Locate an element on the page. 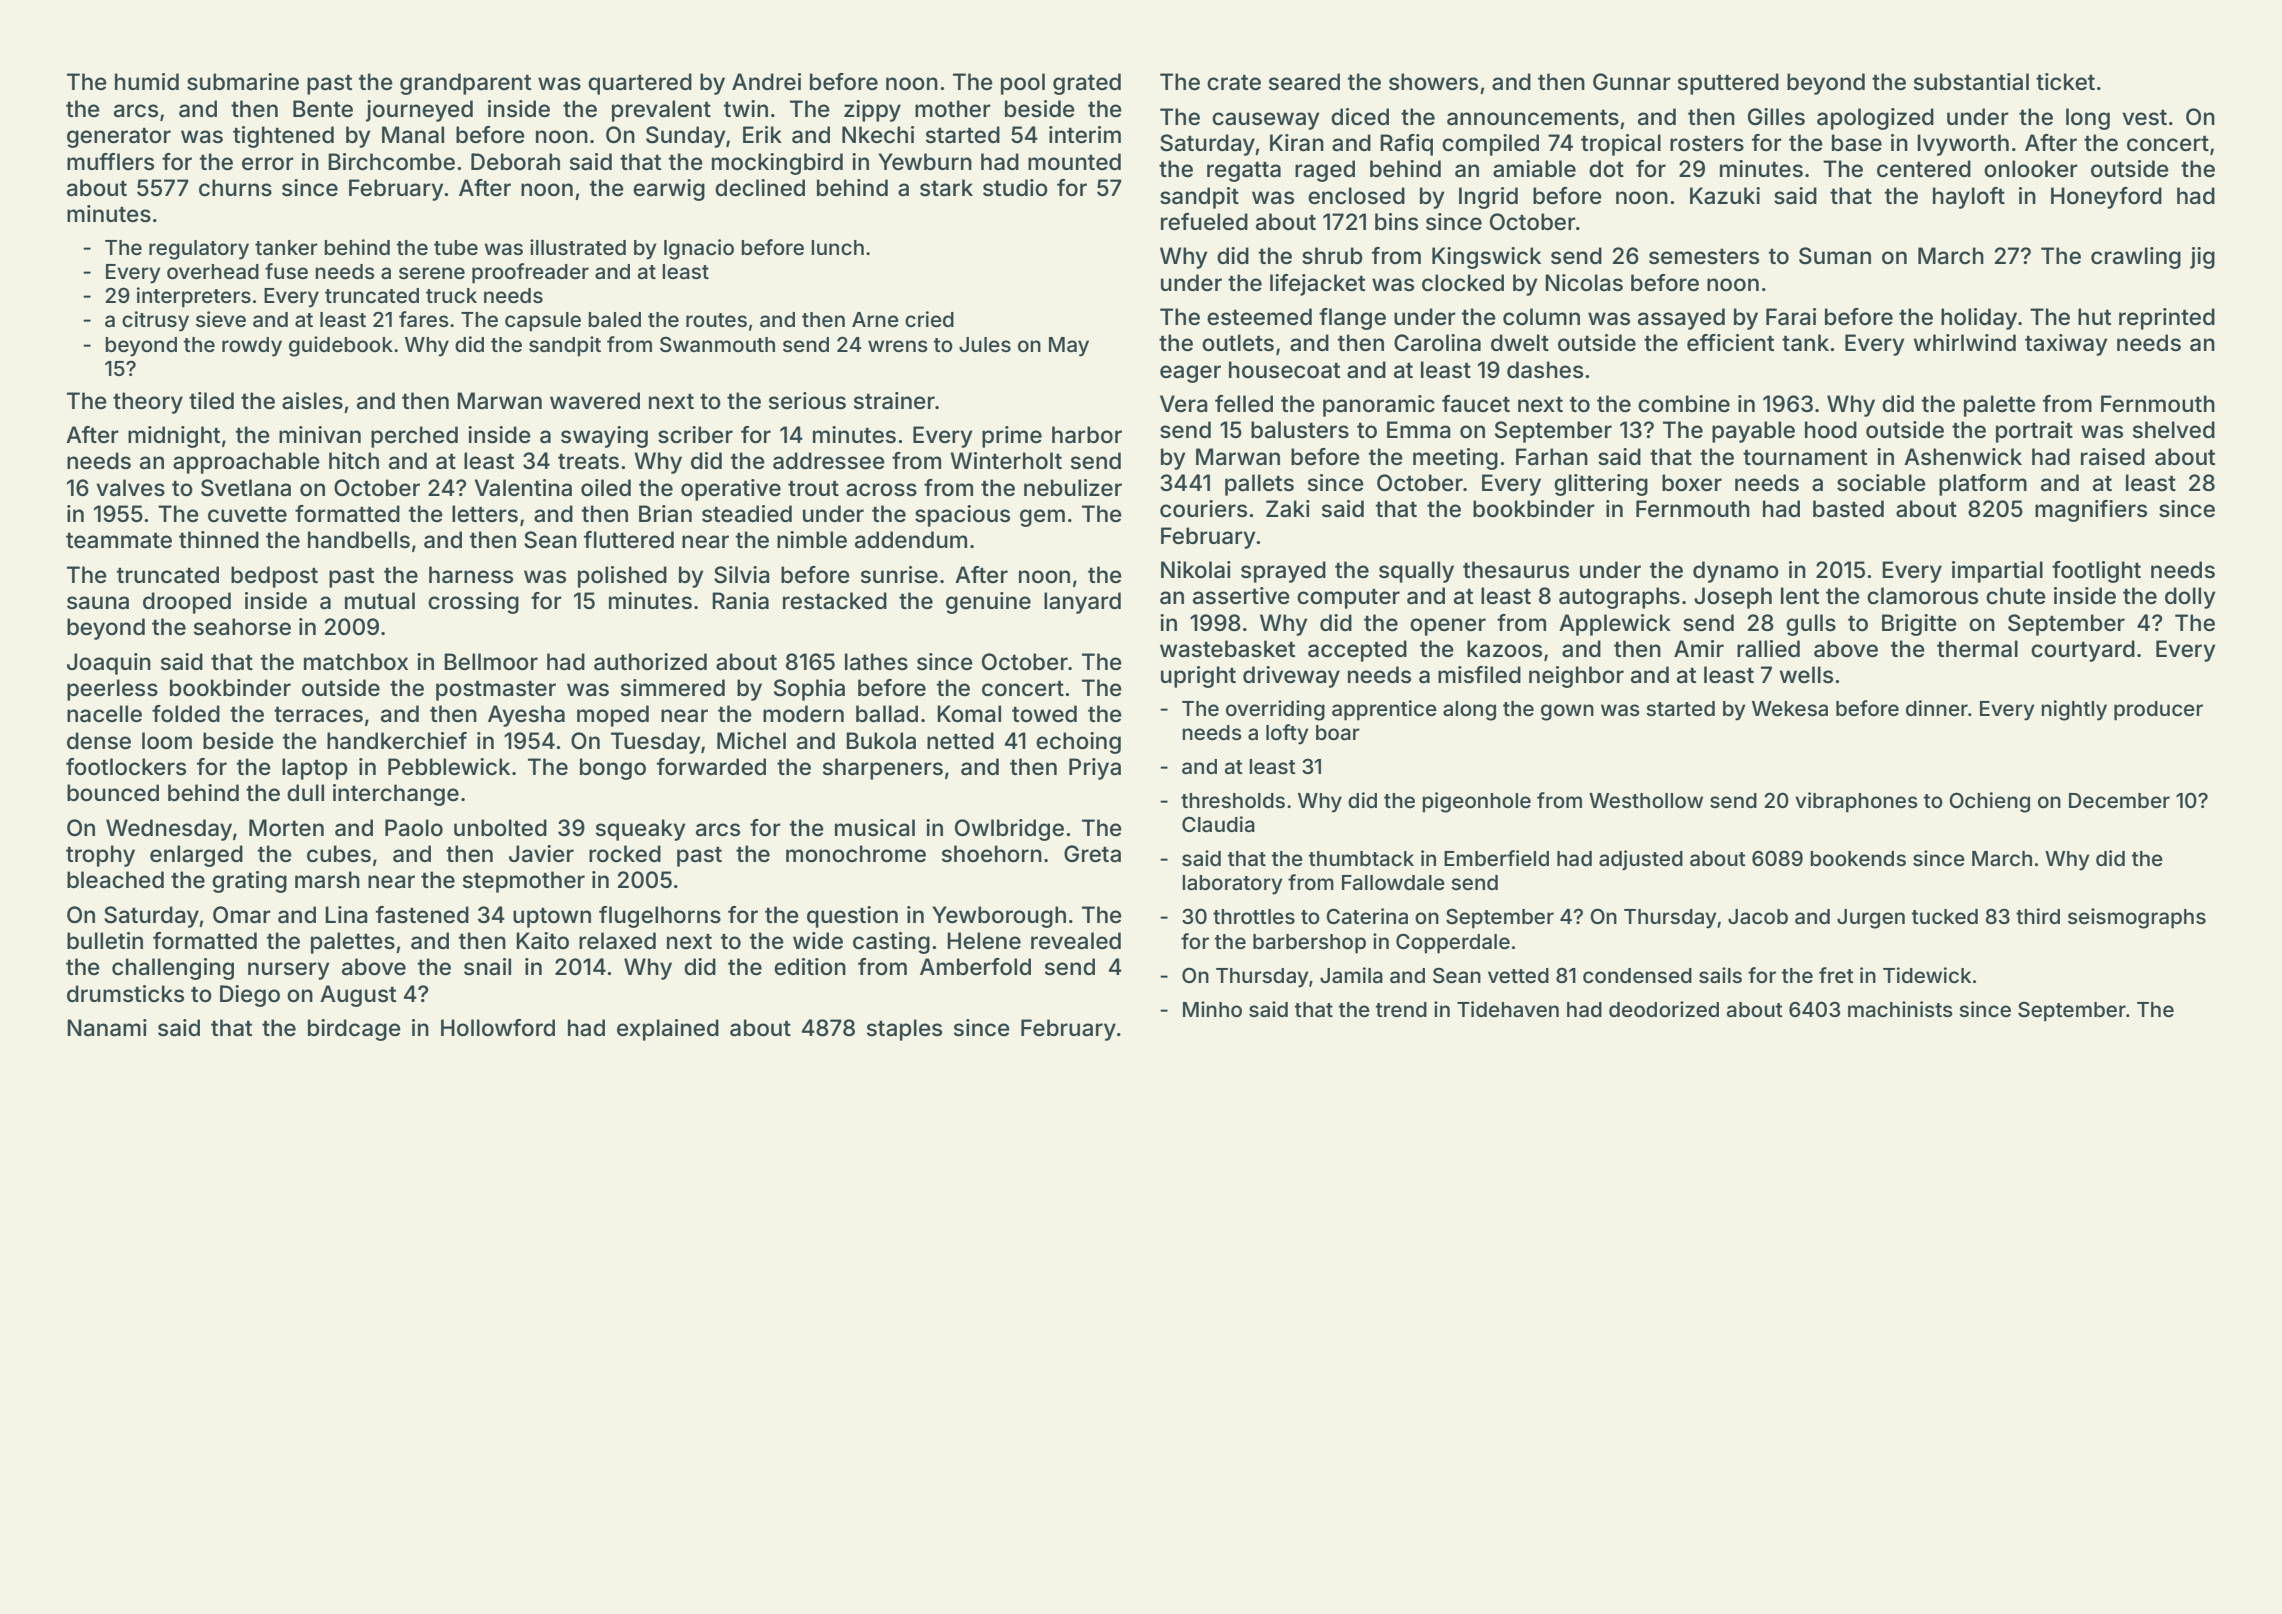 The height and width of the document is (1614, 2282). drumsticks is located at coordinates (125, 994).
